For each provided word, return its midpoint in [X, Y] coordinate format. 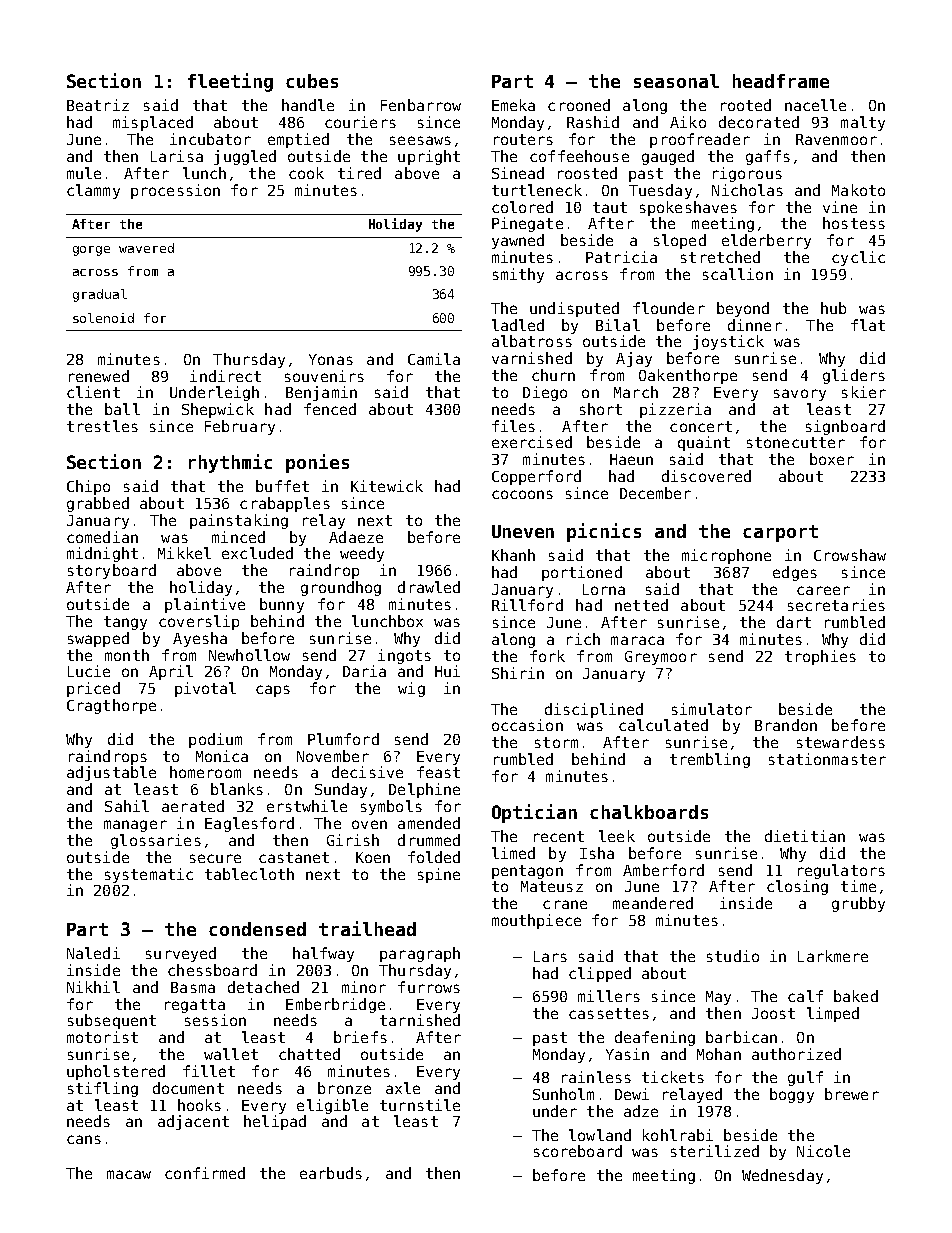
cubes [312, 81]
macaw [129, 1174]
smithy [518, 275]
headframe [781, 81]
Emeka [513, 105]
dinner [755, 325]
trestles [102, 426]
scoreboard [578, 1151]
